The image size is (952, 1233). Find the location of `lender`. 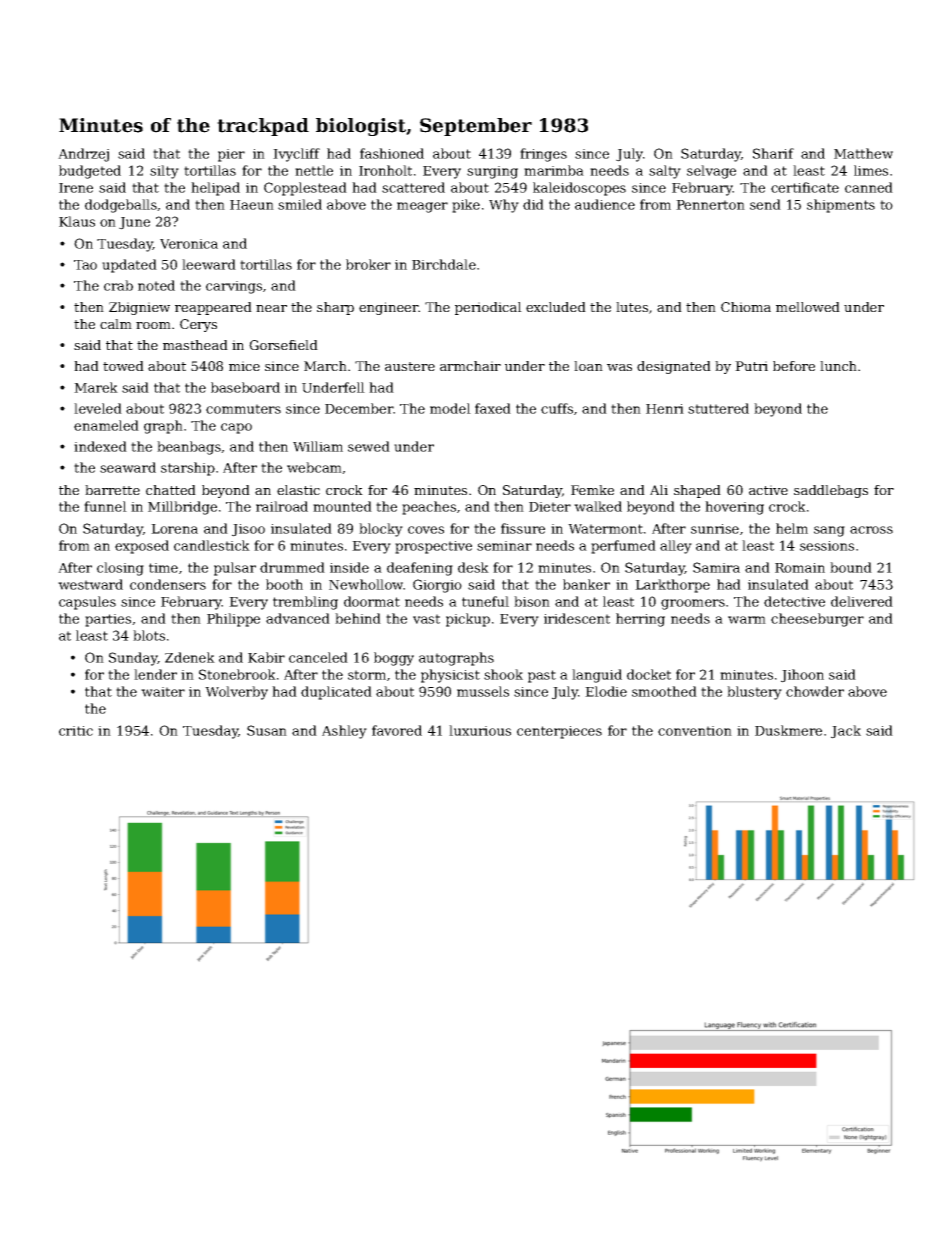

lender is located at coordinates (155, 674).
